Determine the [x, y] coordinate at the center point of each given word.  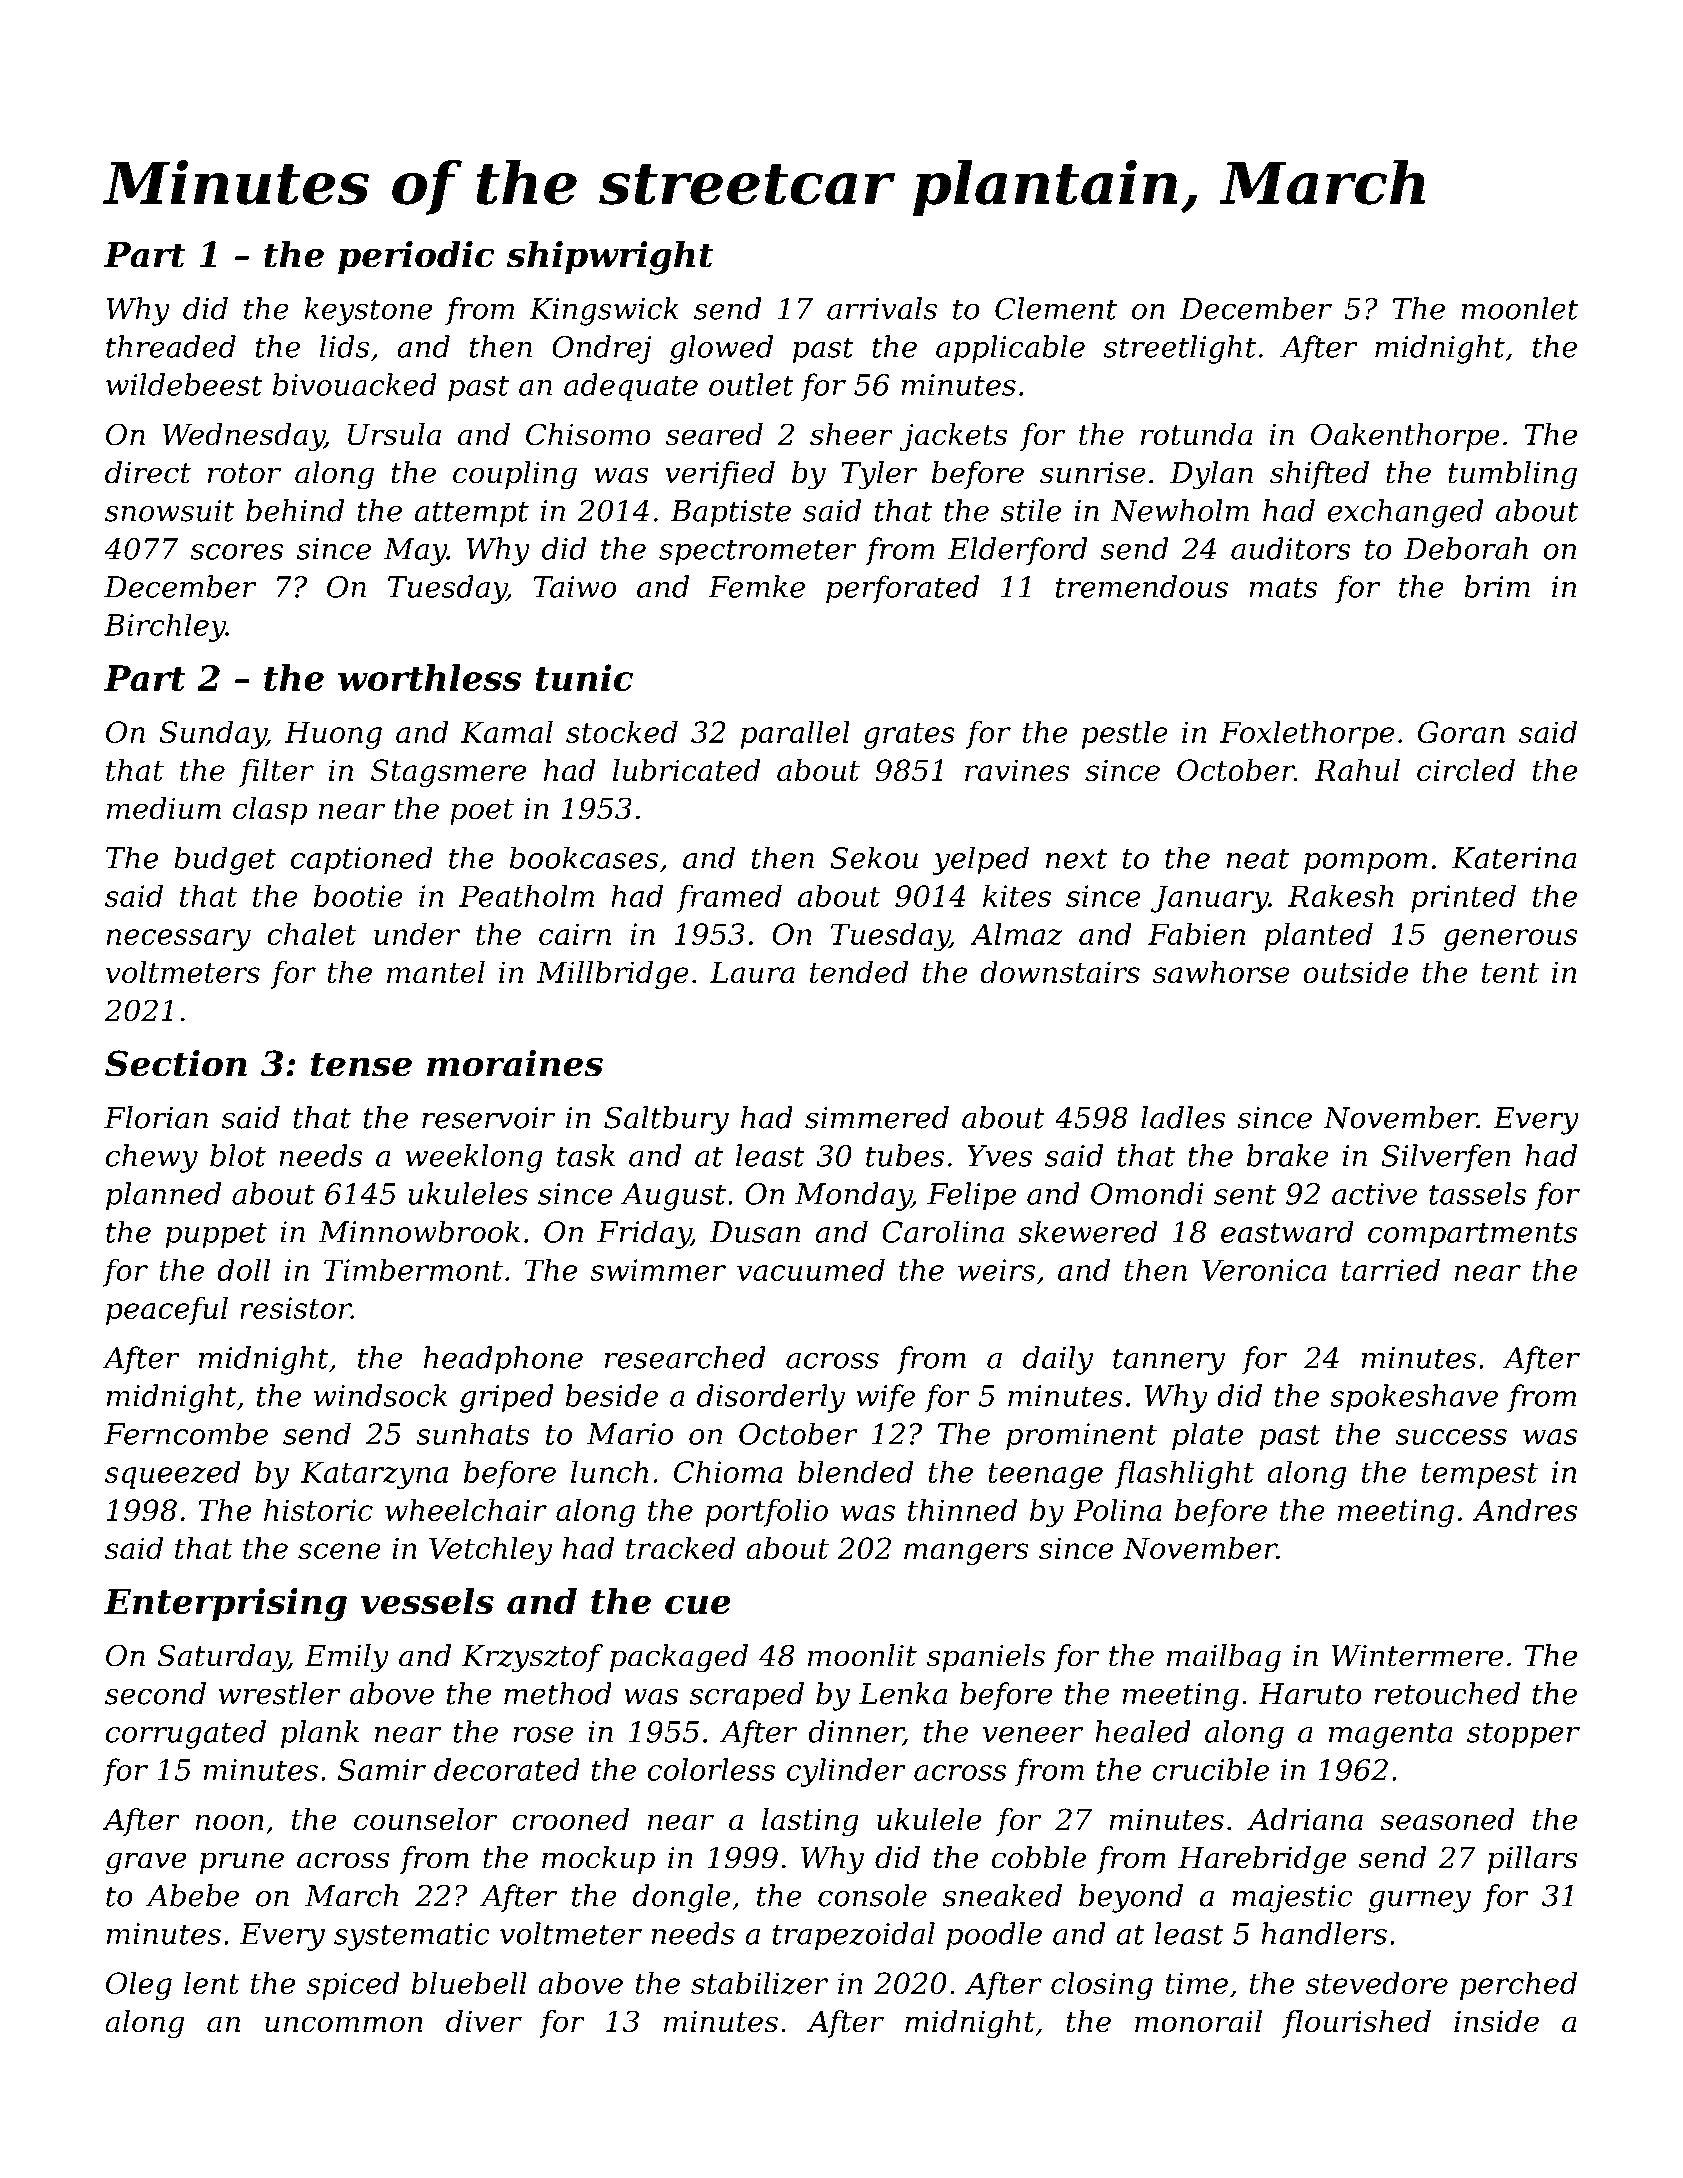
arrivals [882, 308]
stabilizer [759, 1983]
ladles [1183, 1117]
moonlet [1520, 308]
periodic [416, 257]
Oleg [139, 1986]
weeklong [474, 1158]
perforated [902, 589]
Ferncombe [186, 1433]
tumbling [1512, 475]
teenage [1045, 1476]
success [1451, 1437]
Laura [752, 972]
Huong [333, 735]
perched [1518, 1986]
